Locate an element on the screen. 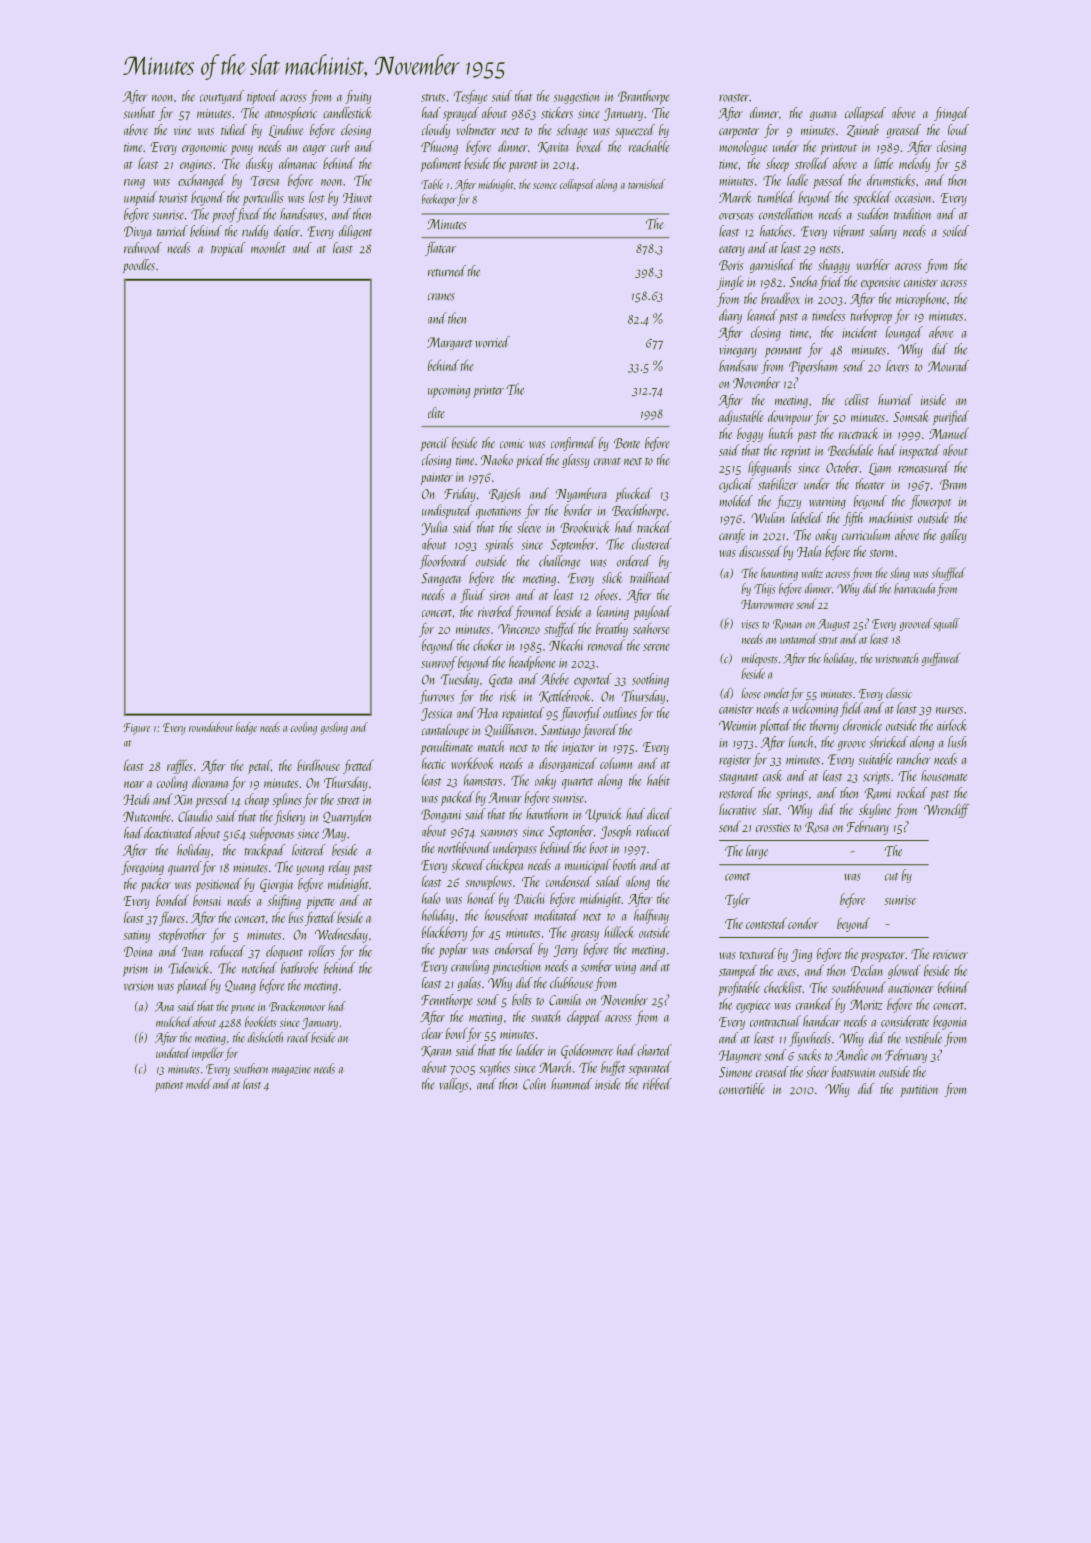  choker is located at coordinates (488, 645).
